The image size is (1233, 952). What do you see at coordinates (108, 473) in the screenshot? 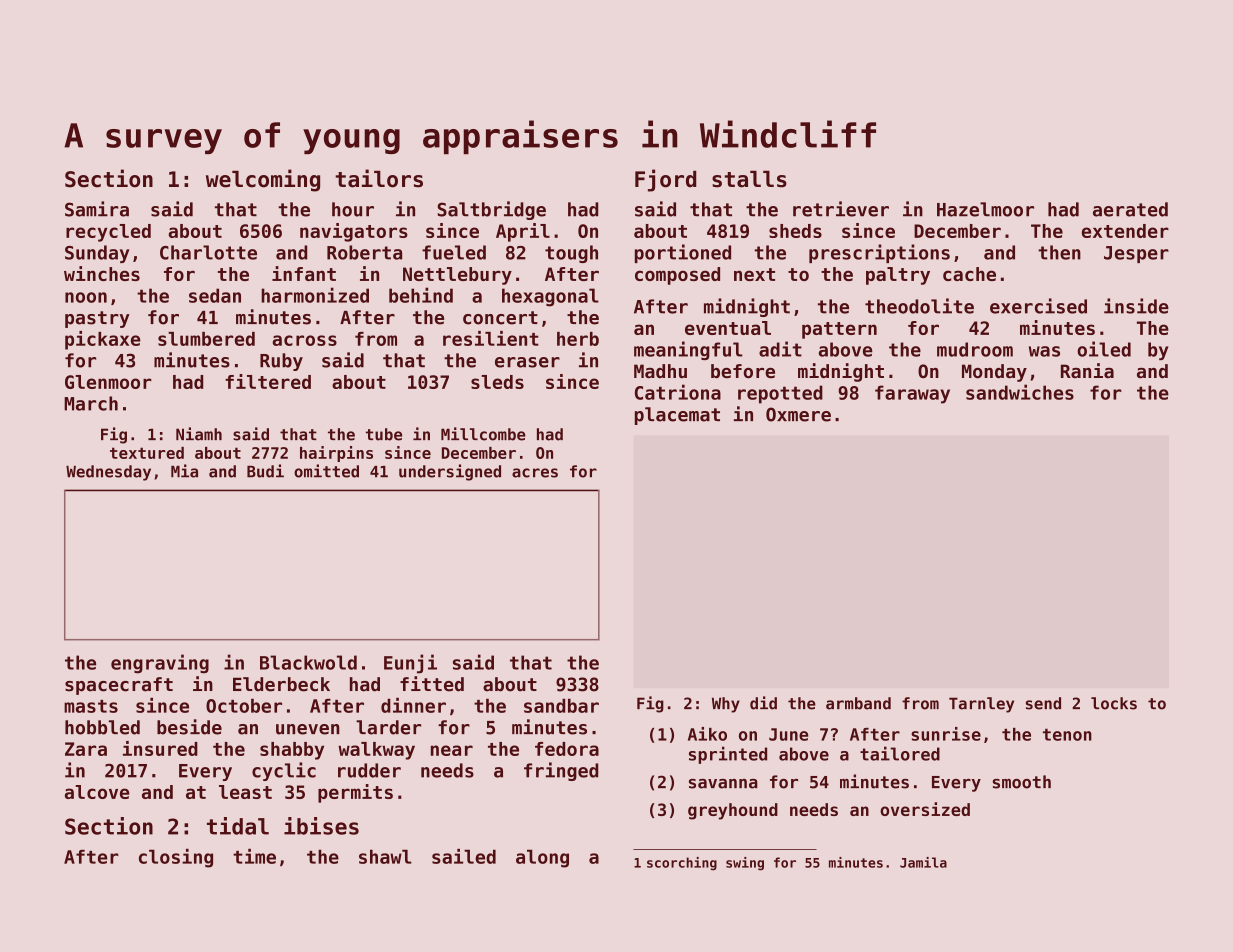
I see `Wednesday` at bounding box center [108, 473].
